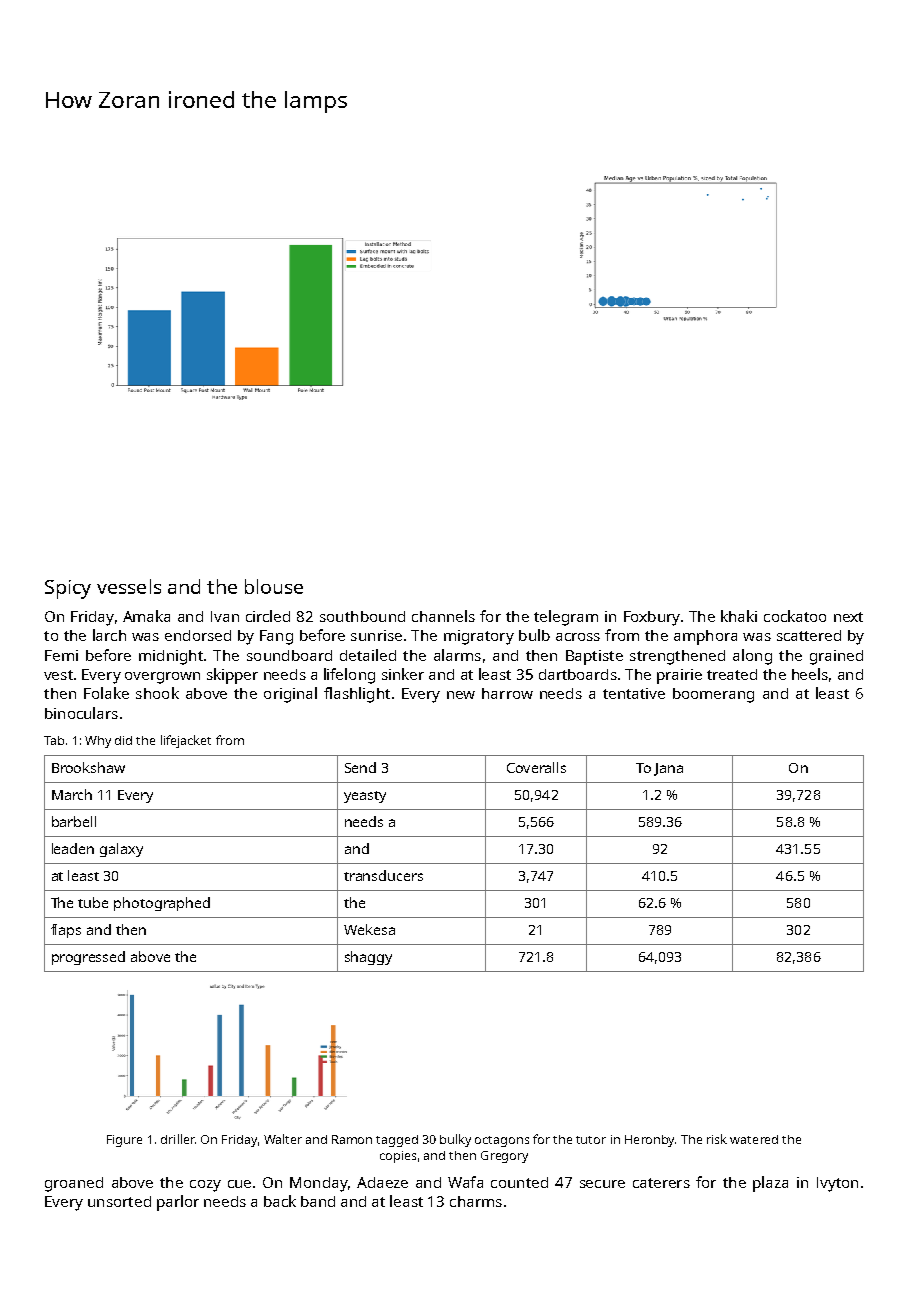 This screenshot has width=908, height=1316. Describe the element at coordinates (119, 1201) in the screenshot. I see `unsorted` at that location.
